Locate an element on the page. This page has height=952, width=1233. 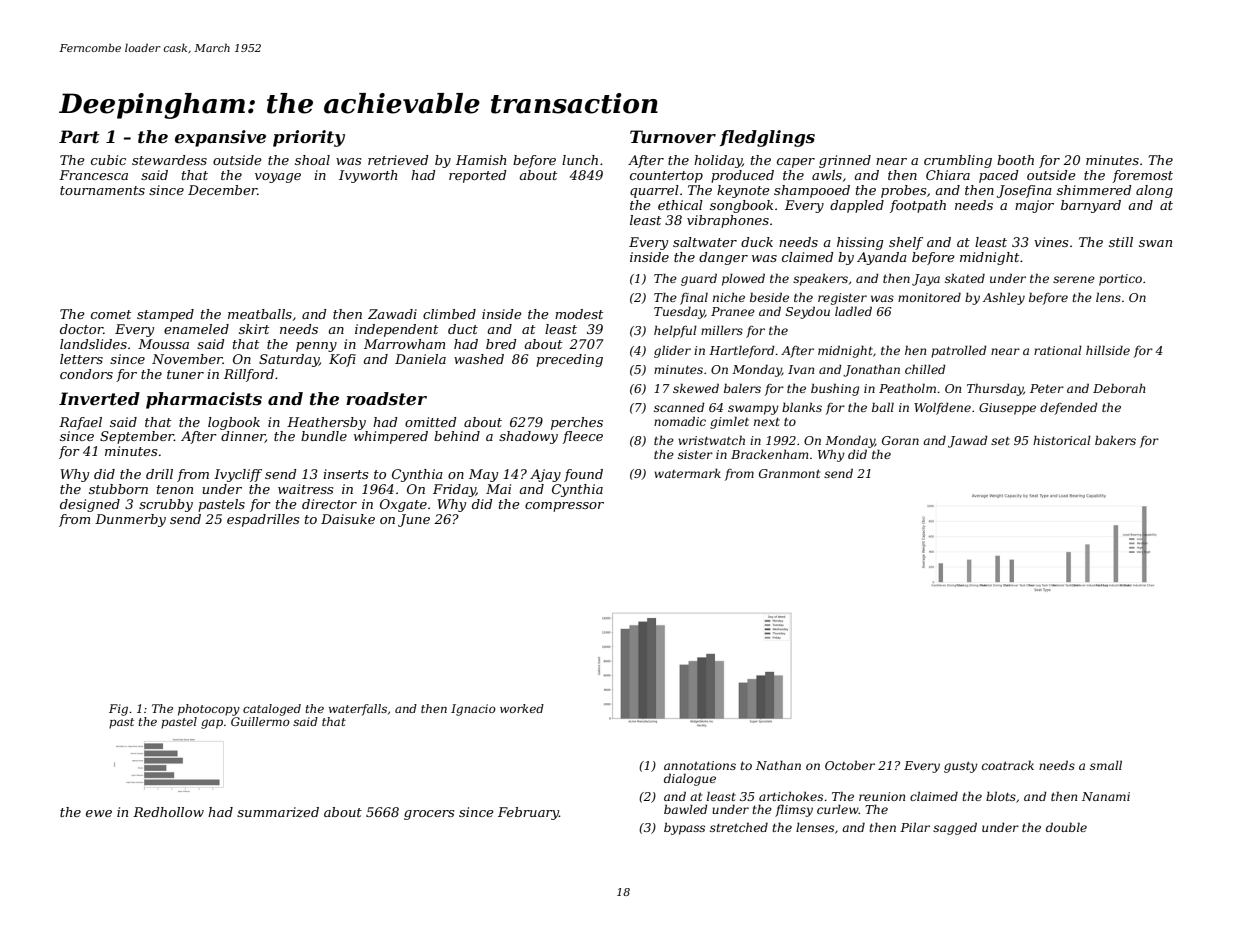
booth is located at coordinates (1015, 160).
